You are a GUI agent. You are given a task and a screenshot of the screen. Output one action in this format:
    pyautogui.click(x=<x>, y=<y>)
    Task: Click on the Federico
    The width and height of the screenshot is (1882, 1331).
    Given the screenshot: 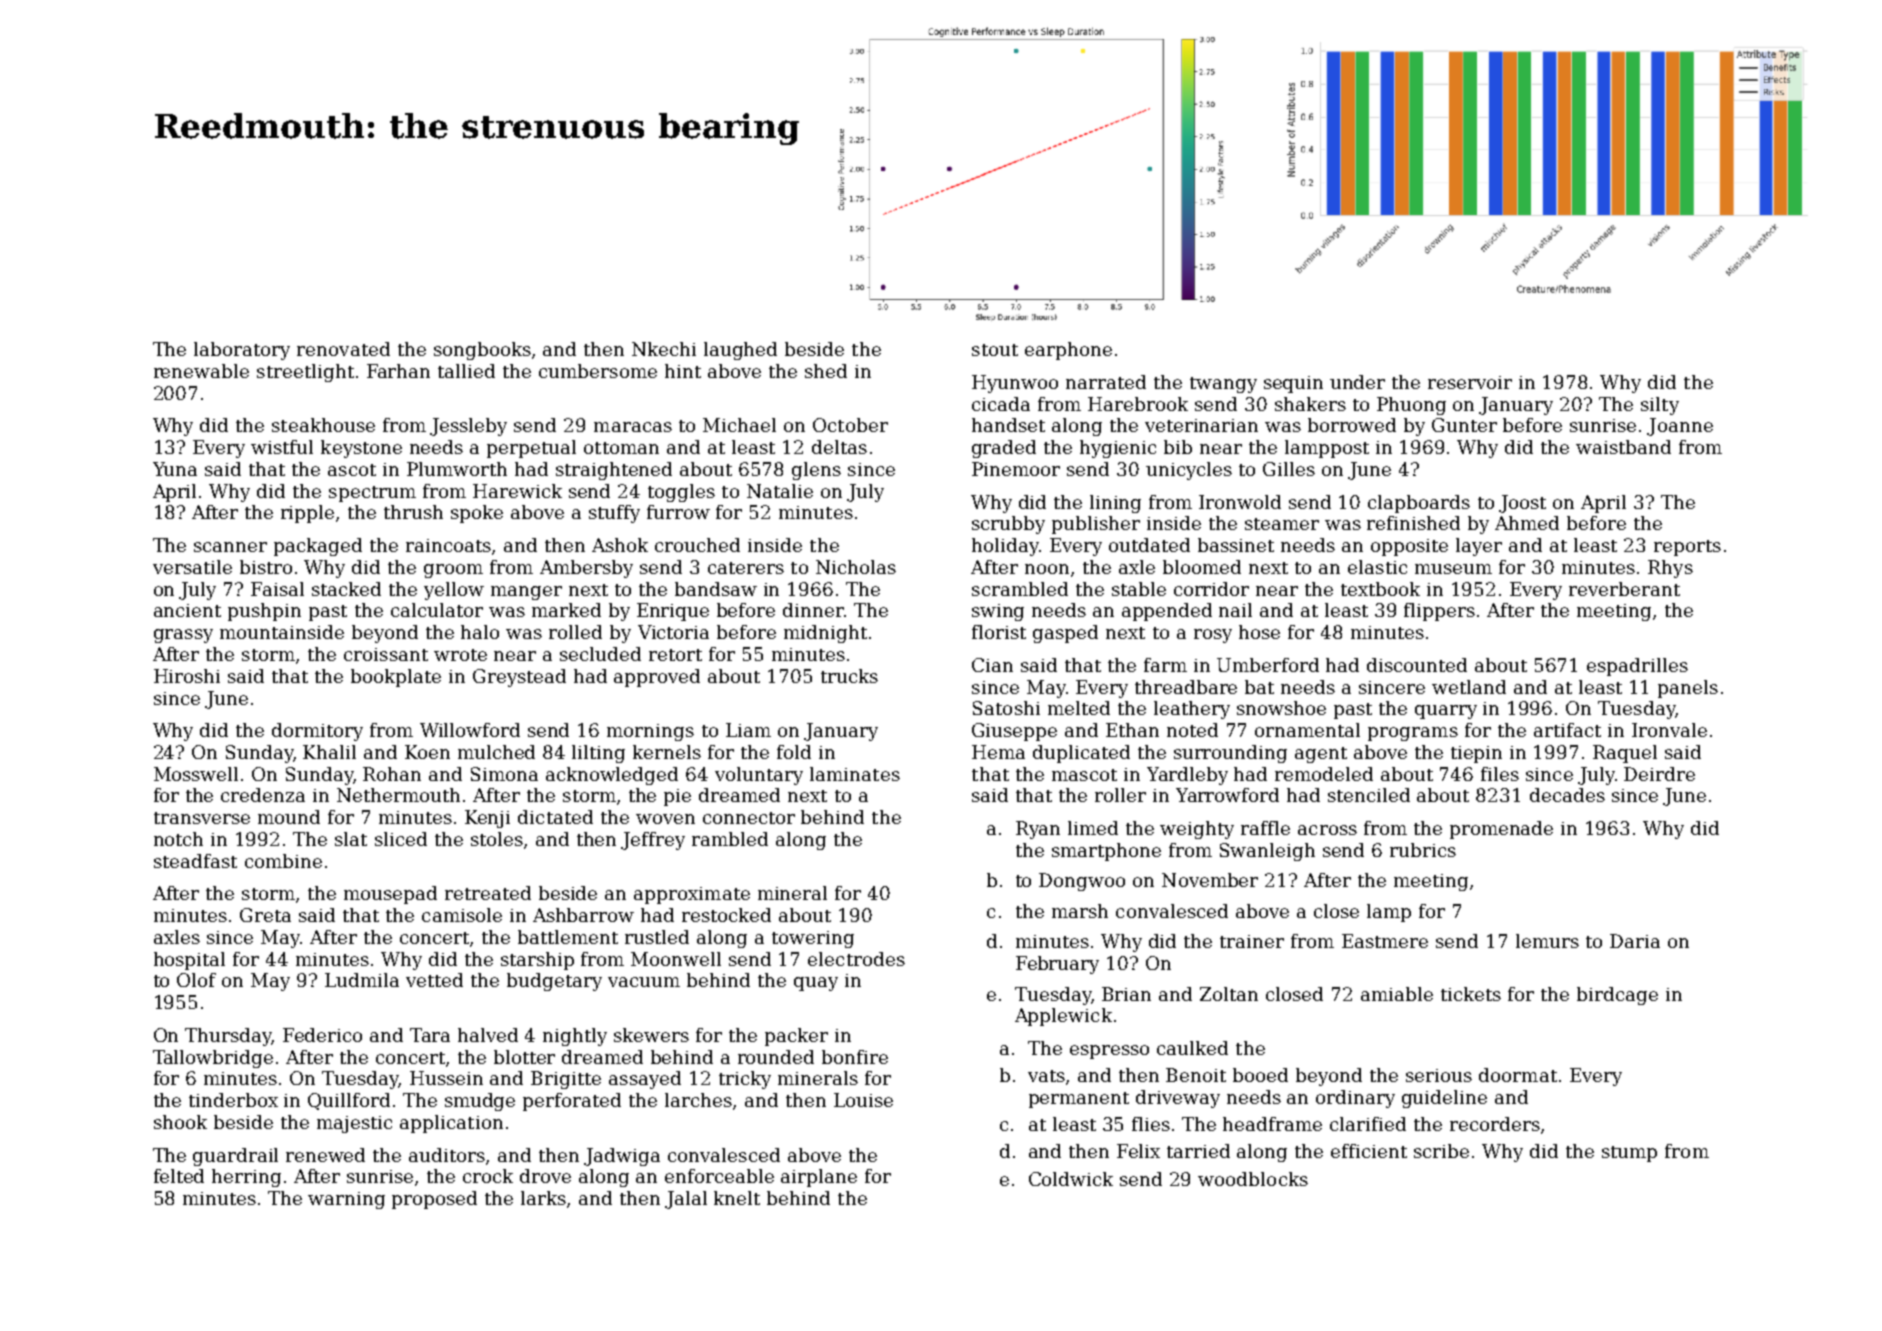 What is the action you would take?
    pyautogui.click(x=322, y=1035)
